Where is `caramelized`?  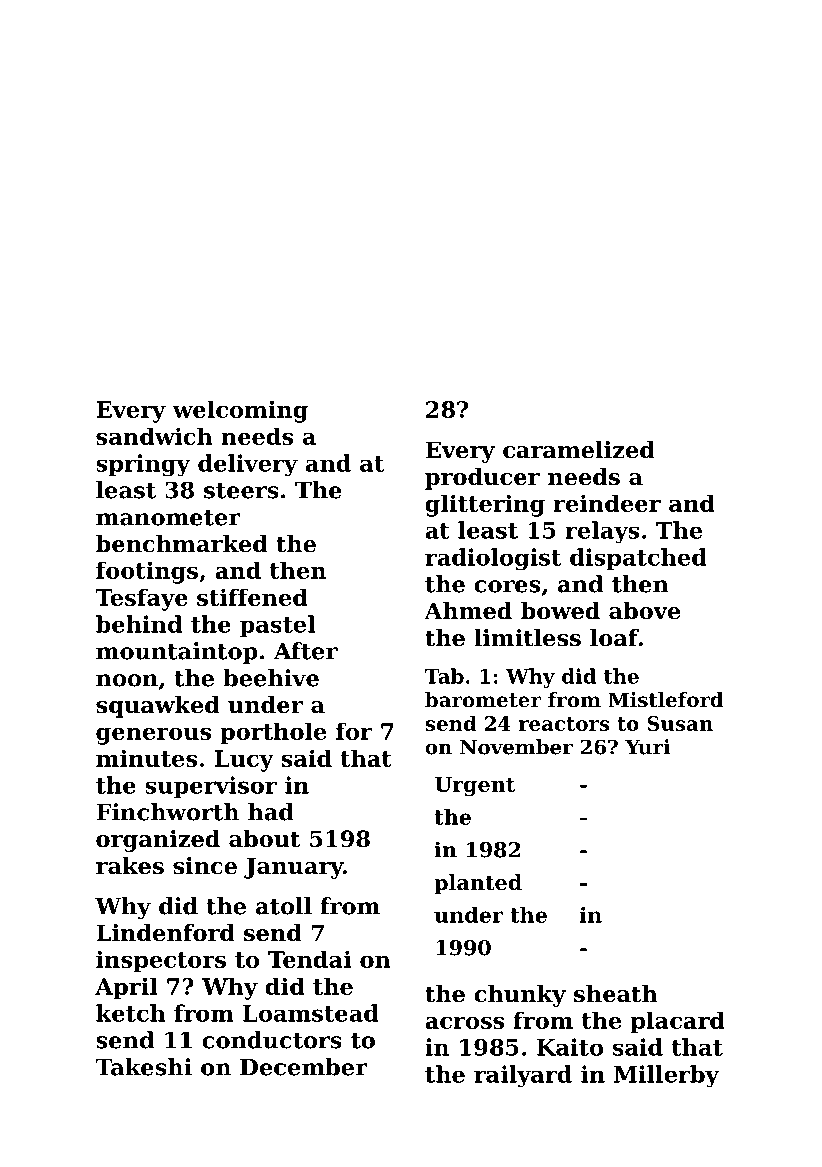 caramelized is located at coordinates (579, 450).
